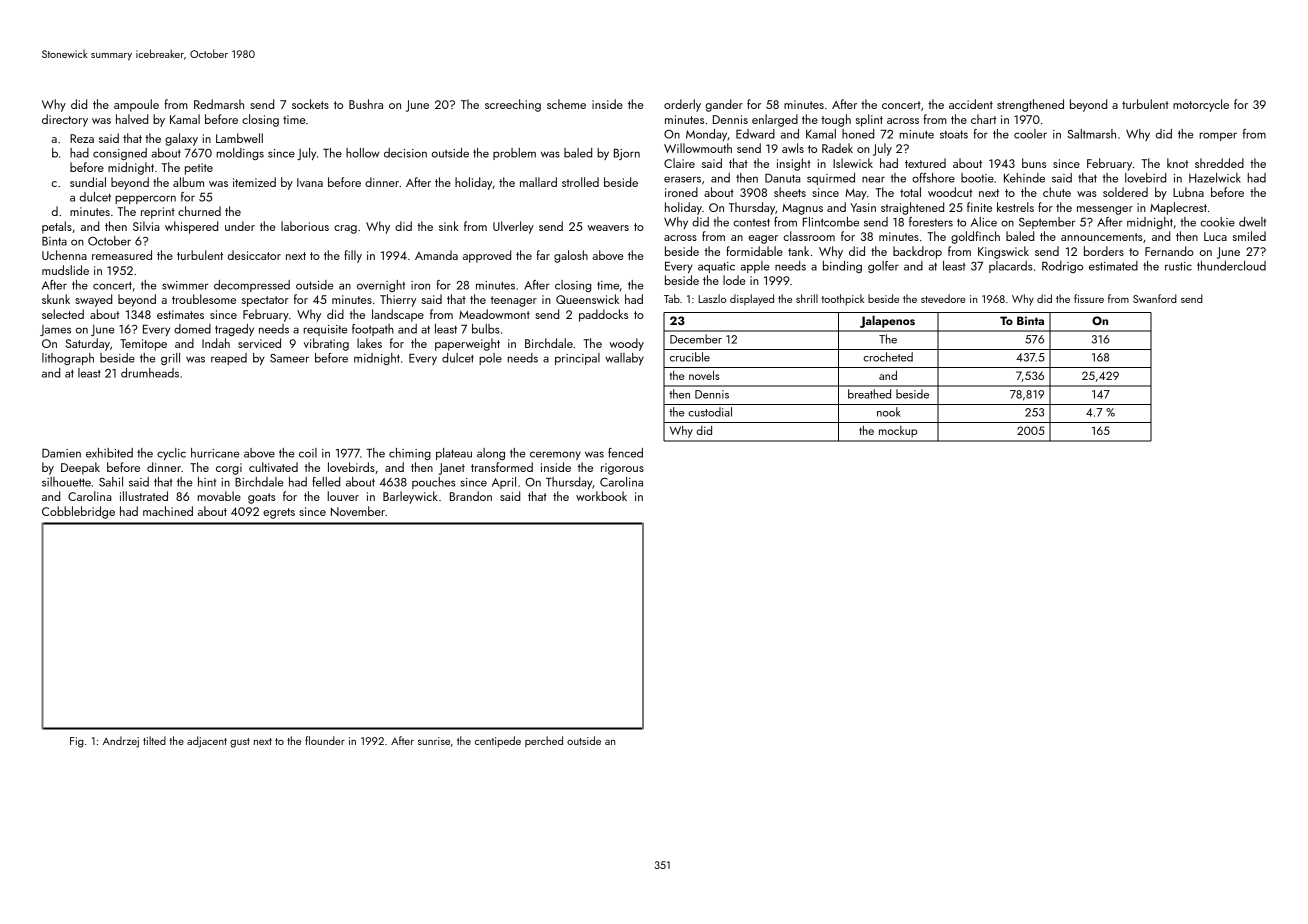 The image size is (1308, 924). Describe the element at coordinates (1201, 105) in the screenshot. I see `motorcycle` at that location.
